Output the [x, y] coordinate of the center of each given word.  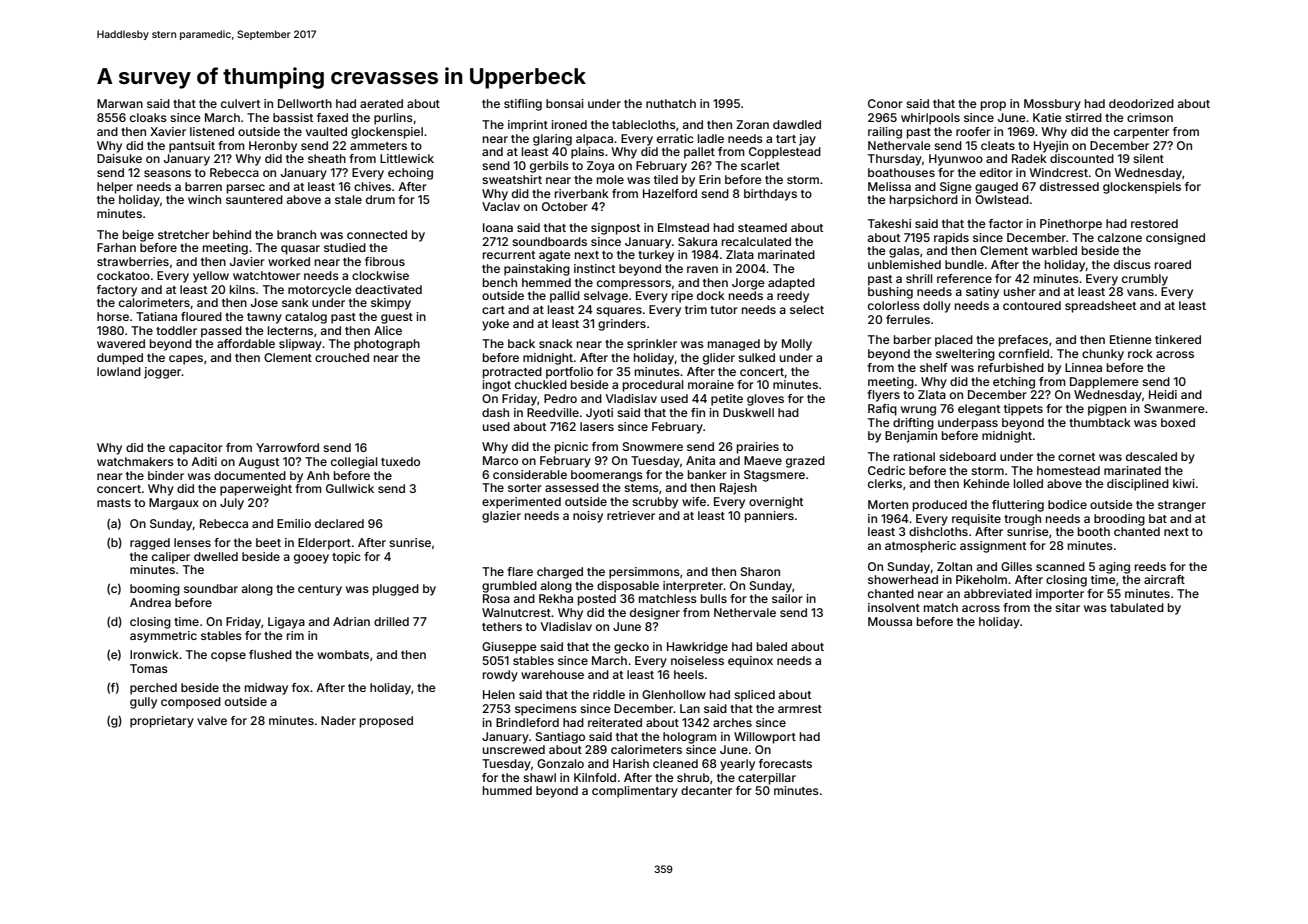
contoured [1032, 305]
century [320, 590]
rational [914, 456]
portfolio [569, 373]
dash [495, 412]
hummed [507, 790]
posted [597, 600]
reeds [1150, 566]
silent [1148, 158]
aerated [381, 103]
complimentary [635, 792]
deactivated [388, 289]
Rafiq [882, 410]
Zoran [752, 124]
